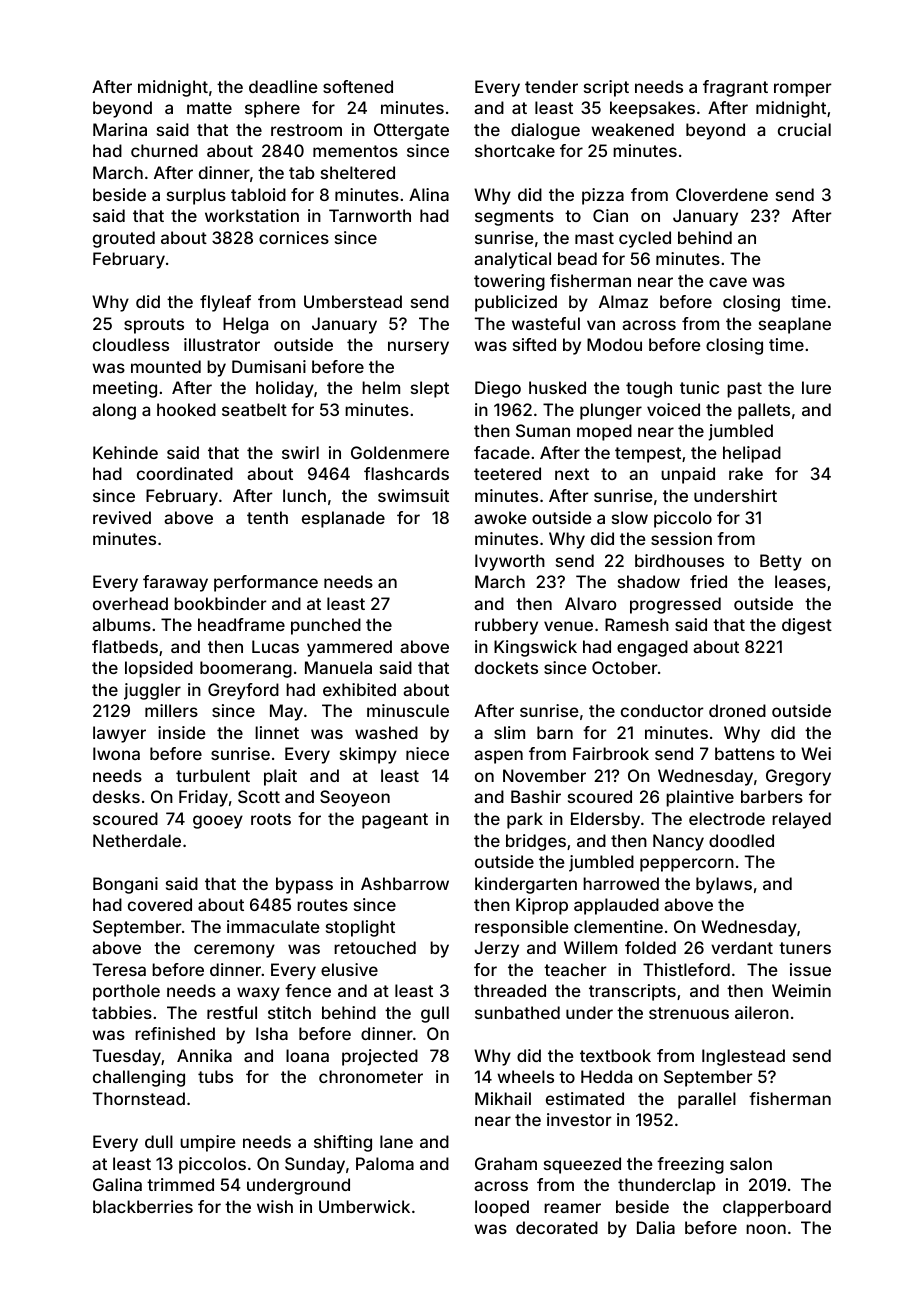 This image has width=924, height=1308. What do you see at coordinates (120, 129) in the image?
I see `Marina` at bounding box center [120, 129].
